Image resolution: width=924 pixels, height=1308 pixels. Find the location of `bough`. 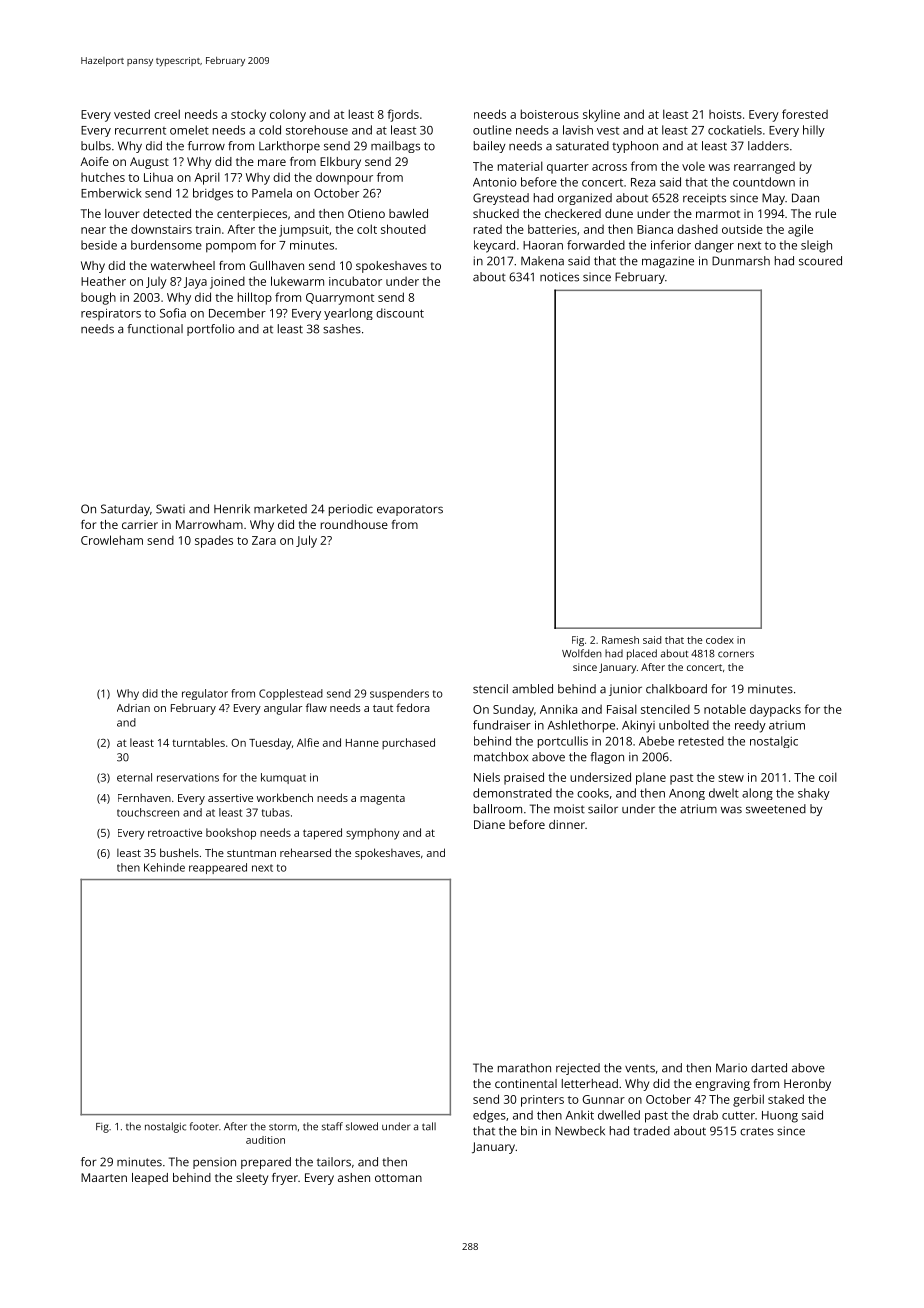

bough is located at coordinates (98, 298).
